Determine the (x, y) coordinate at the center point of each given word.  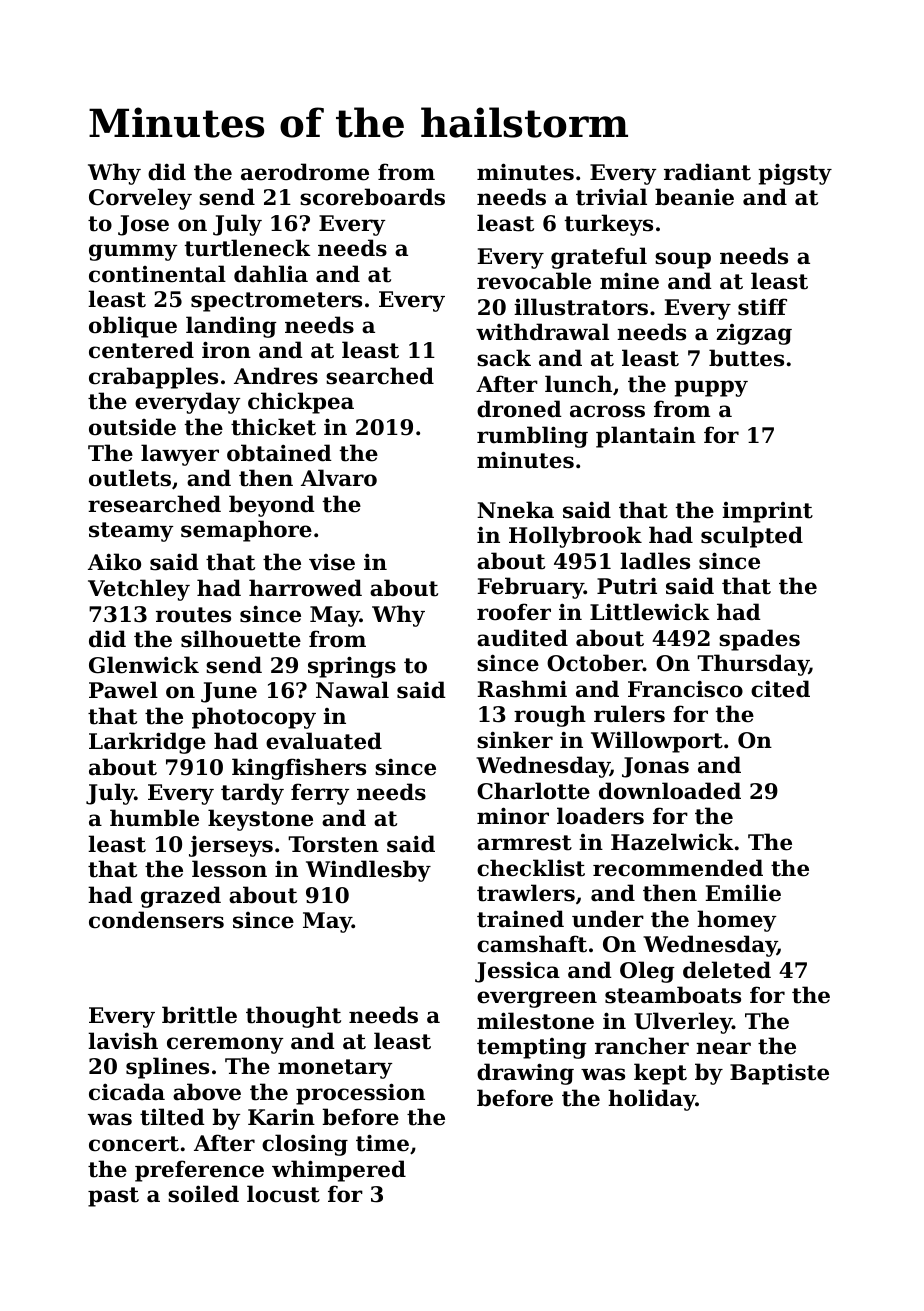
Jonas (655, 767)
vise (332, 562)
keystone (260, 820)
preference (199, 1171)
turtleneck (248, 248)
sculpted (752, 537)
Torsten (333, 844)
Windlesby (368, 871)
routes (193, 615)
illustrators (581, 307)
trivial (611, 197)
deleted (727, 970)
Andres (276, 376)
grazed (181, 897)
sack (504, 358)
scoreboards (372, 197)
